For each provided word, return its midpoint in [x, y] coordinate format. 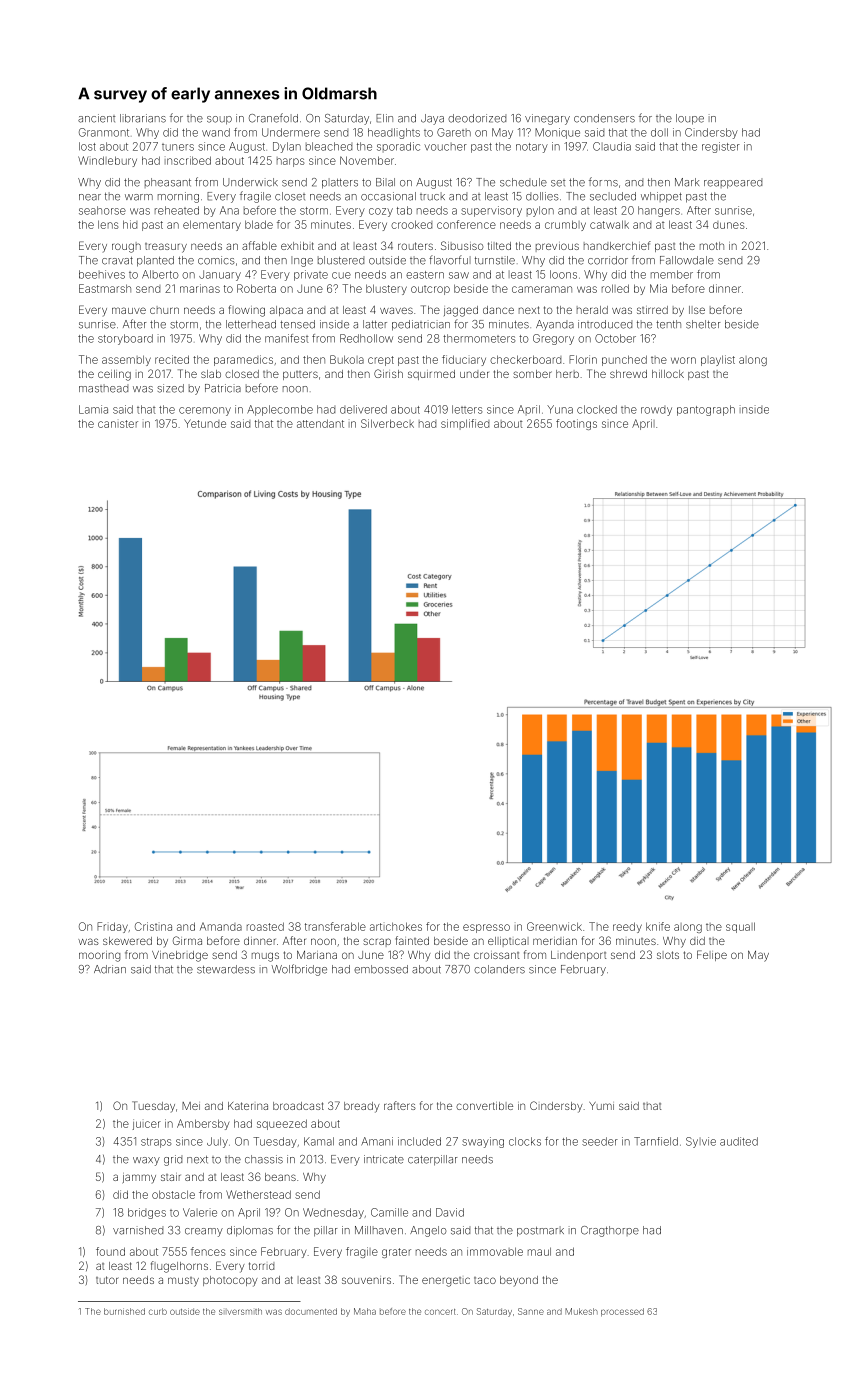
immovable [495, 1251]
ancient [96, 118]
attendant [320, 423]
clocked [597, 409]
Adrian [110, 969]
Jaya [432, 119]
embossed [381, 969]
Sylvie [701, 1142]
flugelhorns [179, 1267]
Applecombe [280, 410]
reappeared [733, 183]
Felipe [712, 955]
